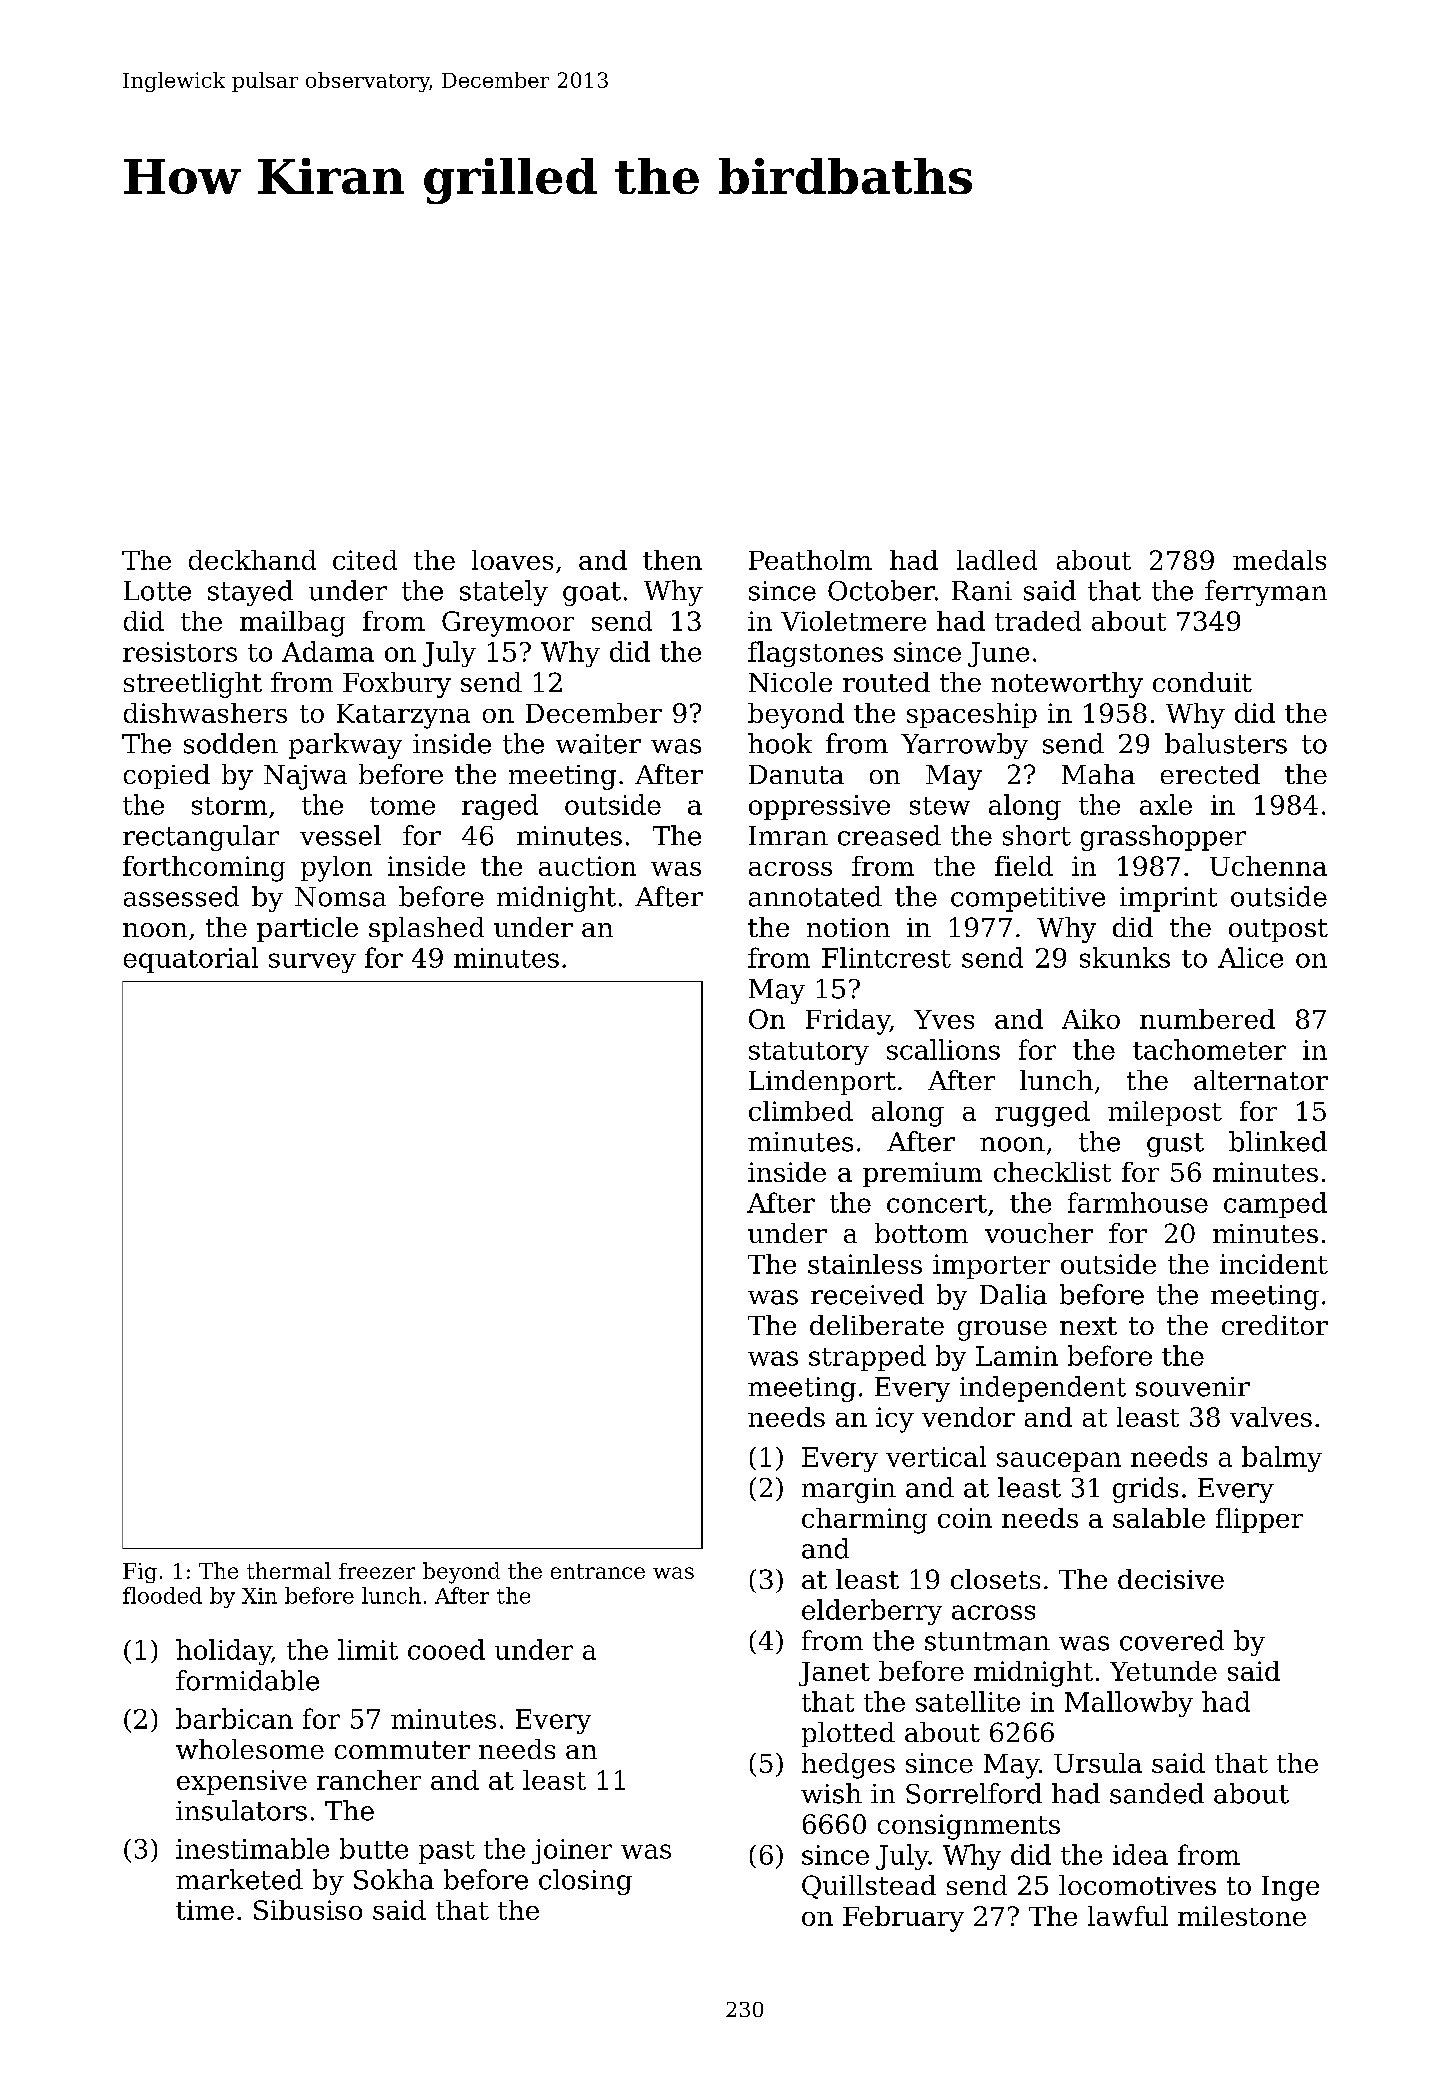 The width and height of the image is (1450, 2100). Describe the element at coordinates (234, 1718) in the image. I see `barbican` at that location.
